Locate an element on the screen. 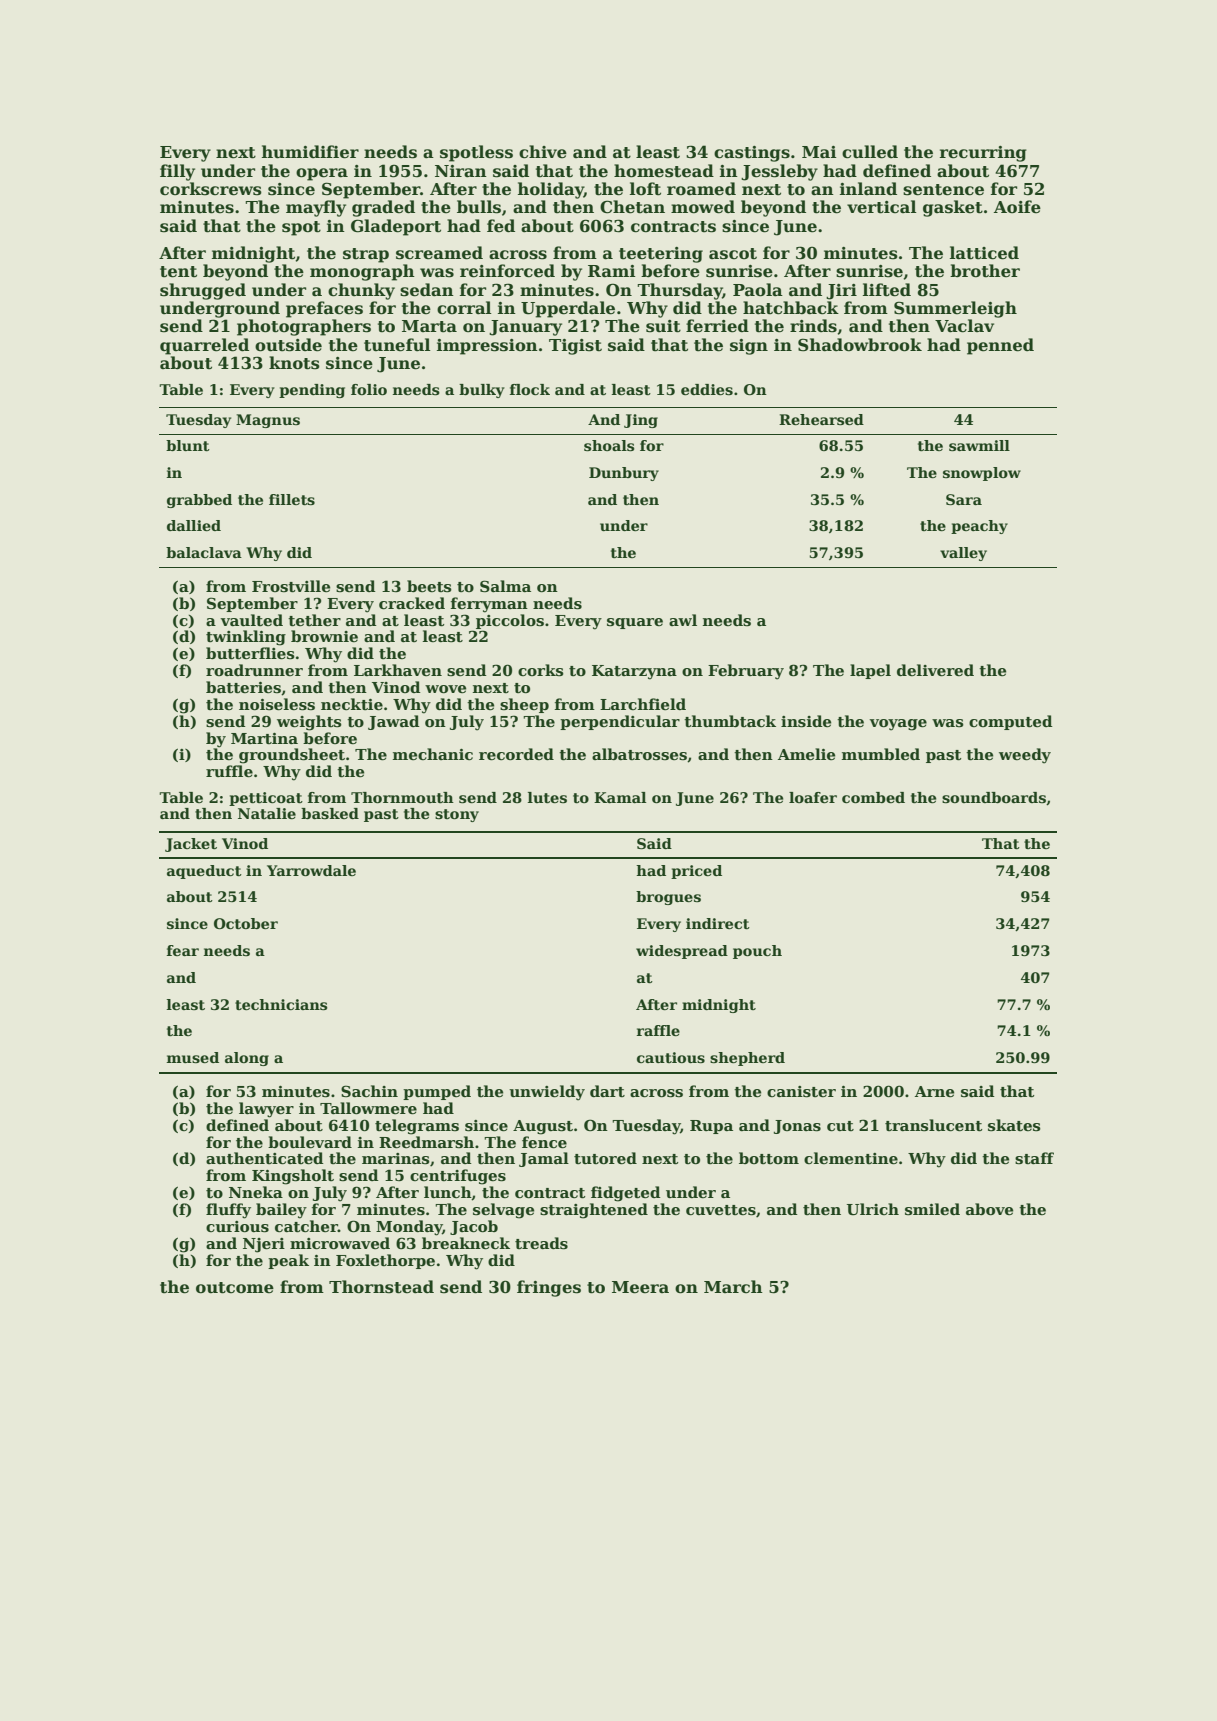 The image size is (1217, 1721). folio is located at coordinates (369, 389).
